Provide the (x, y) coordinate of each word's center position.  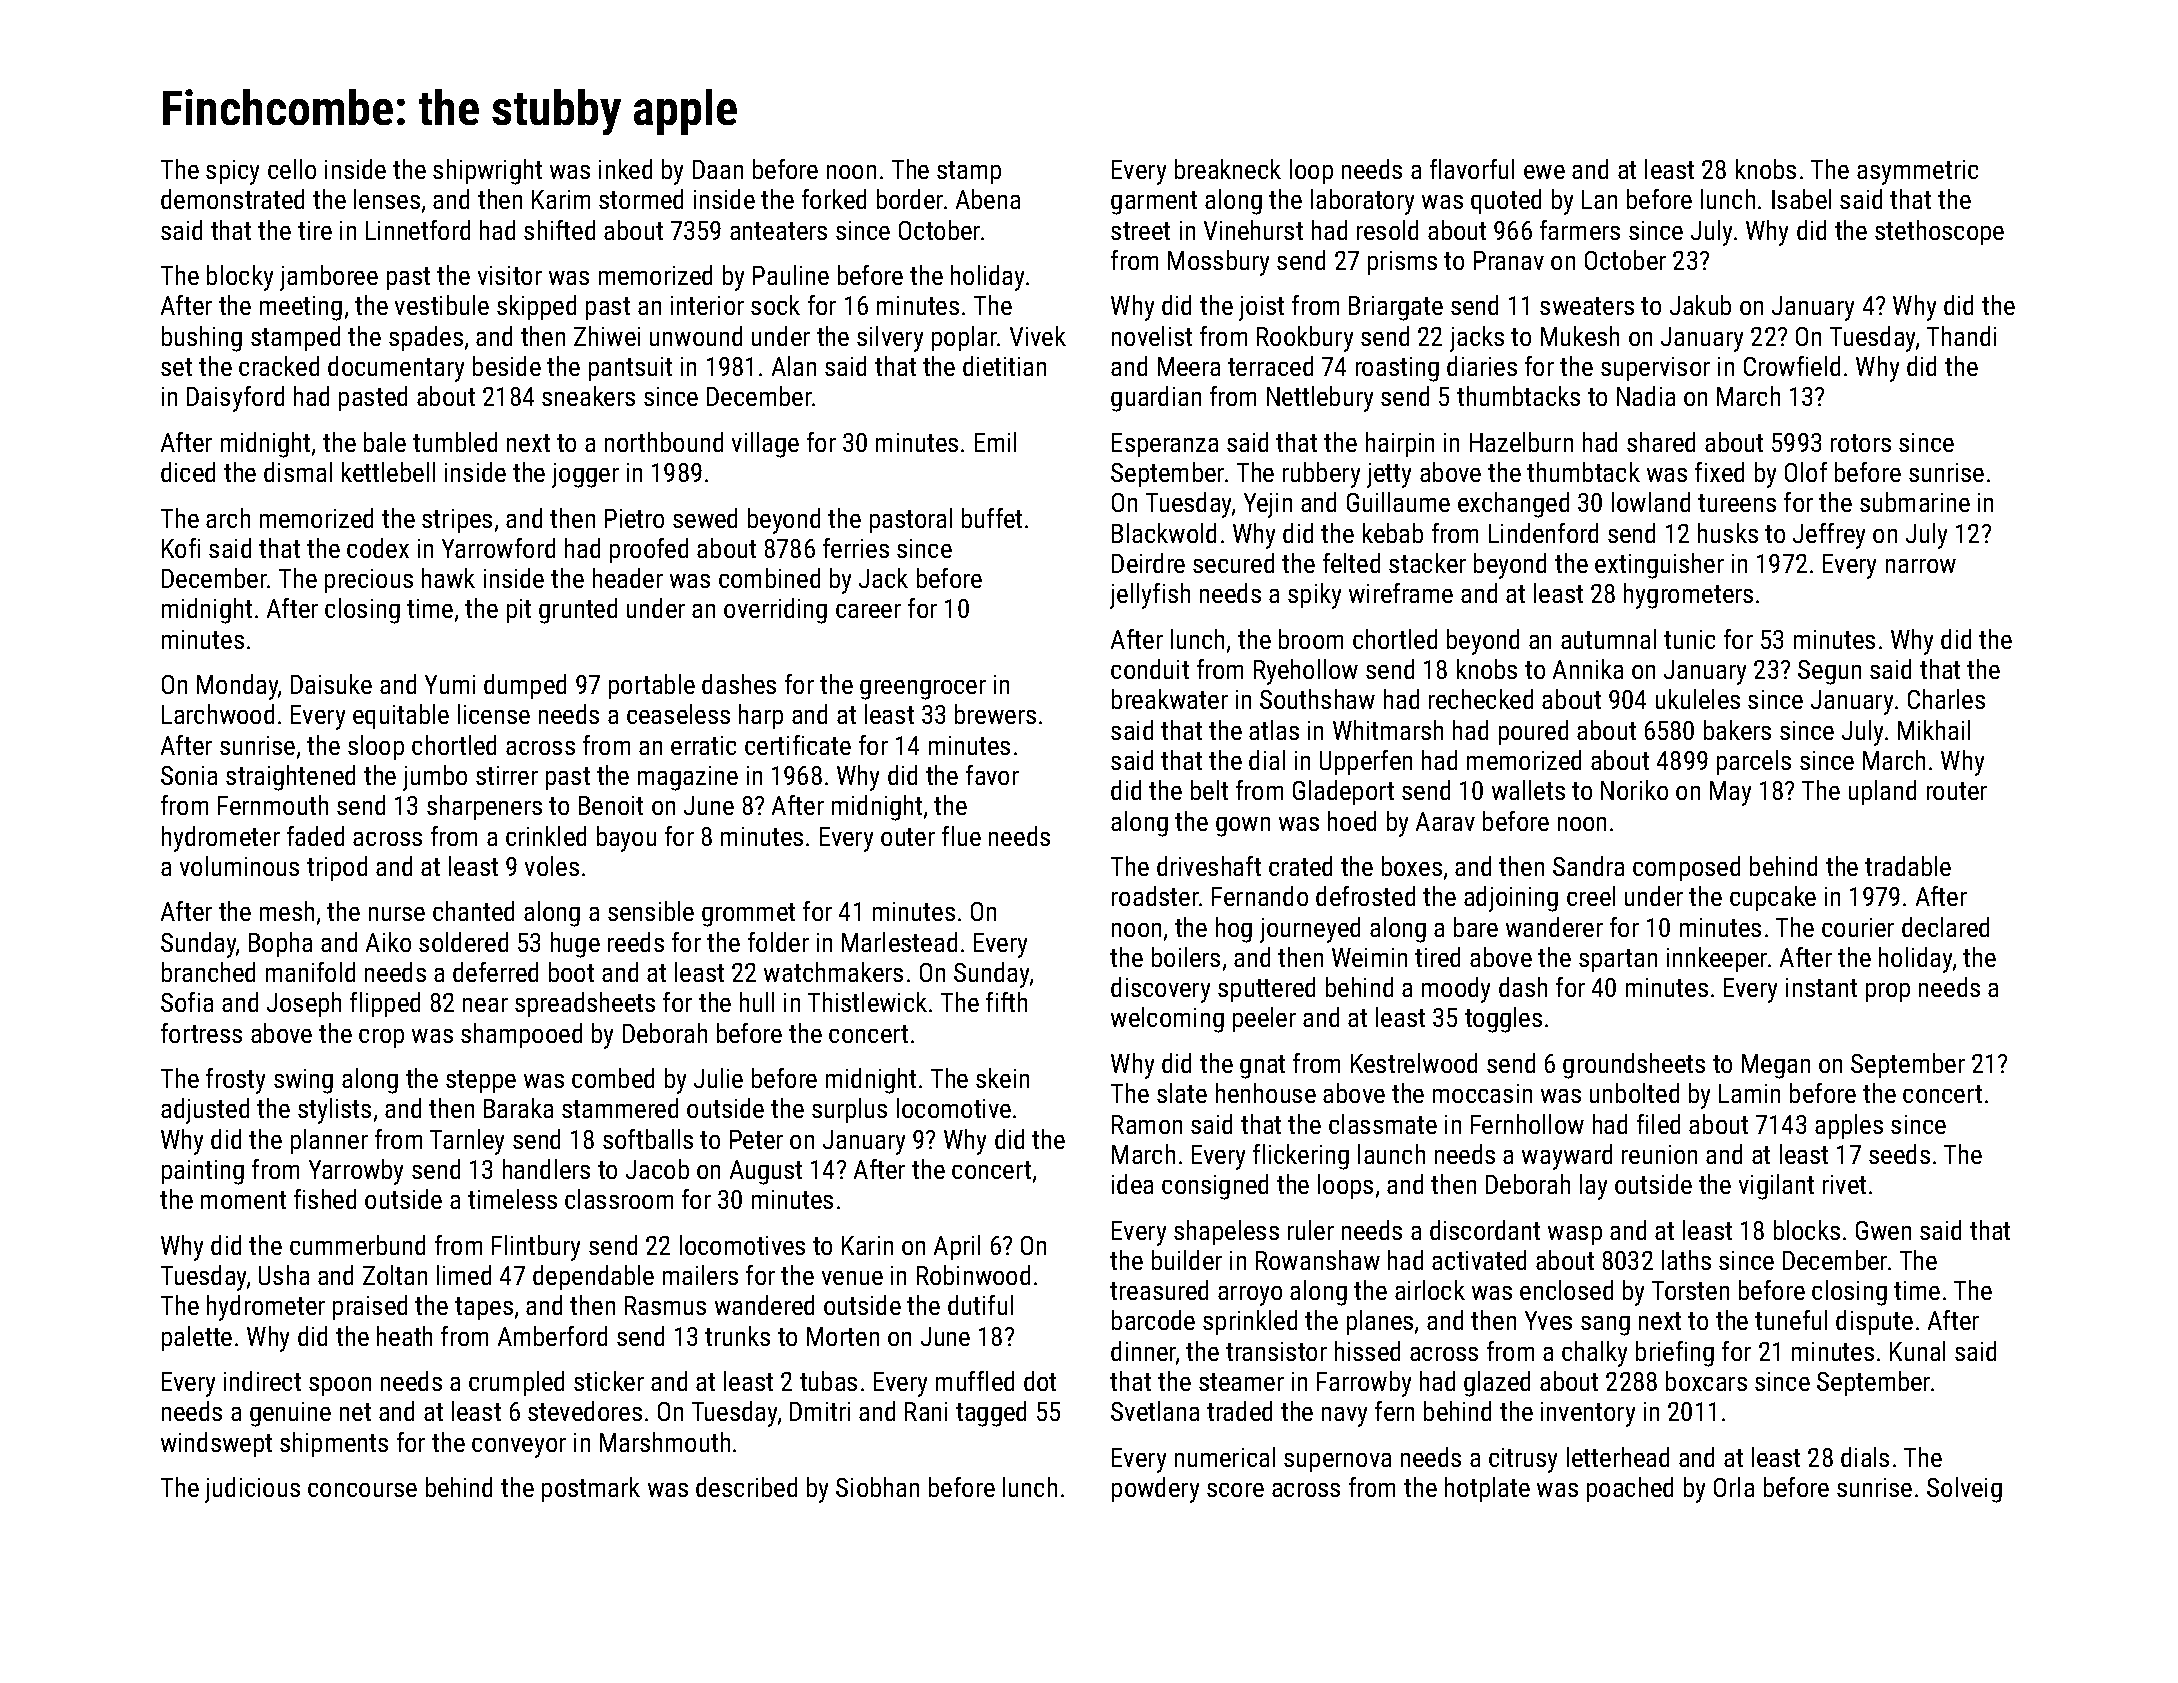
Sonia (189, 775)
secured (1233, 563)
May (1730, 793)
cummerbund (357, 1245)
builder (1187, 1260)
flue (961, 836)
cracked (279, 366)
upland (1882, 792)
